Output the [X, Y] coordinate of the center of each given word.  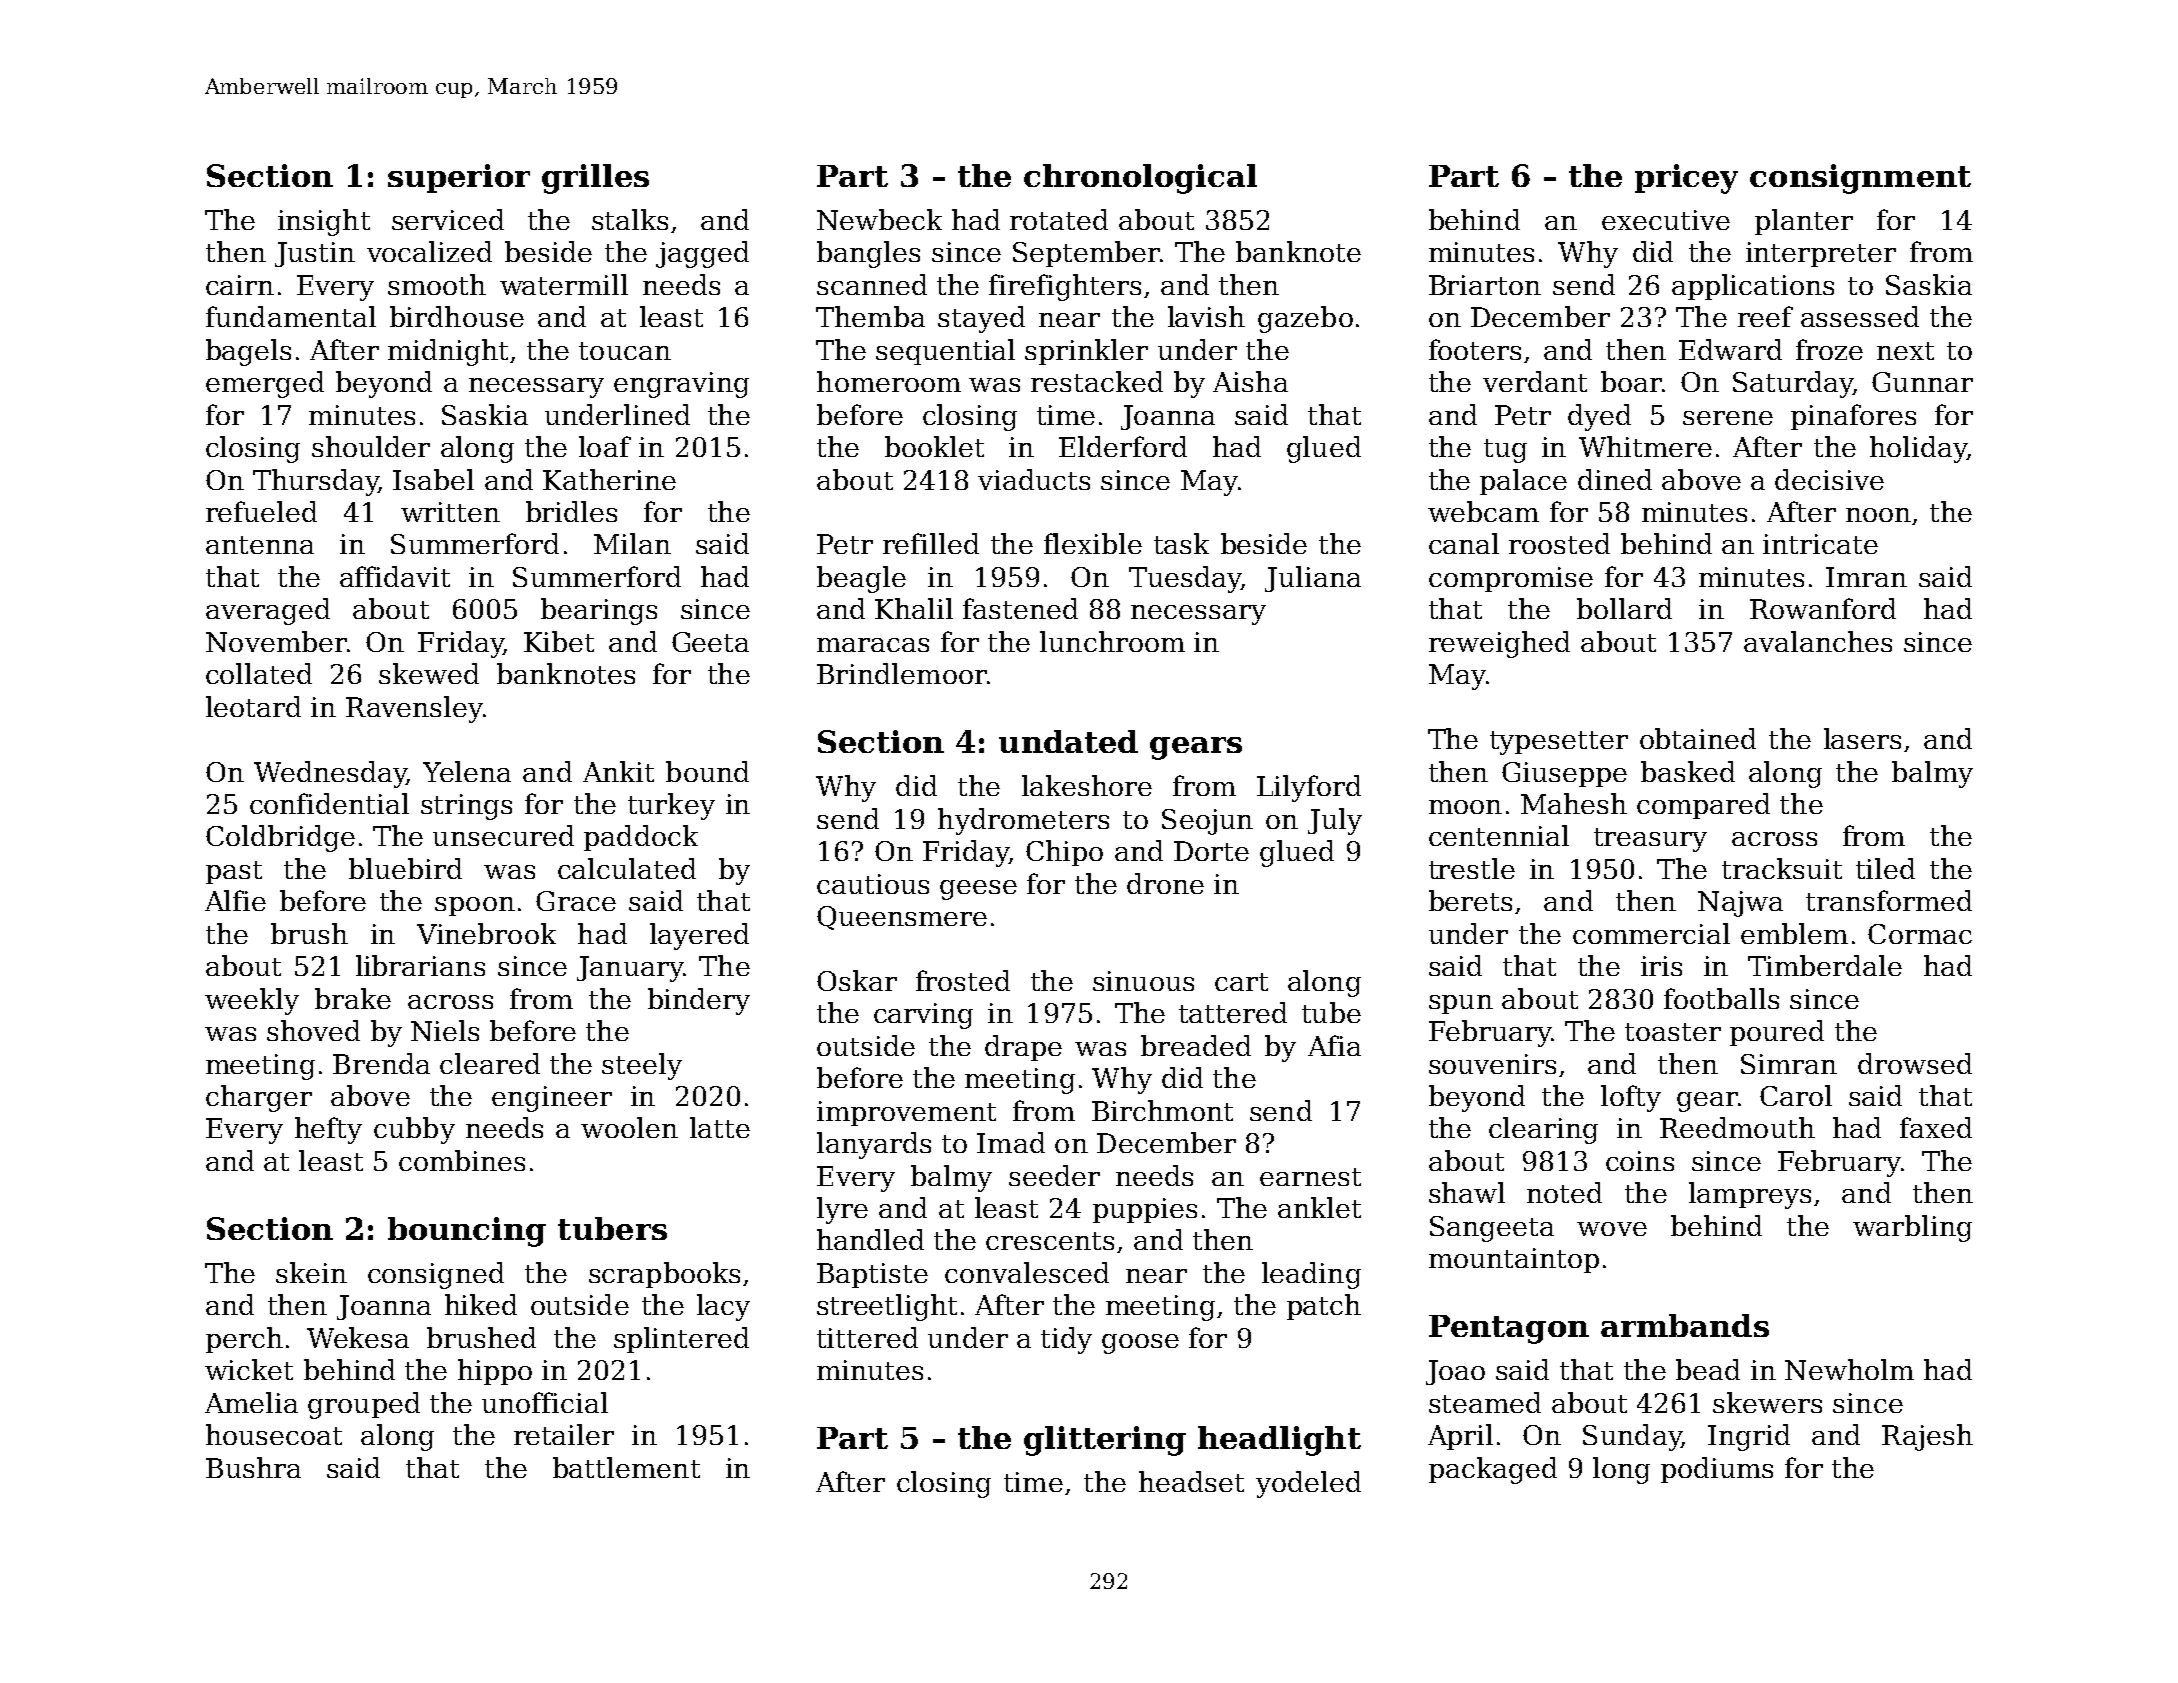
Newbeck [879, 219]
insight [324, 222]
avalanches [1818, 641]
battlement [626, 1467]
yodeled [1308, 1484]
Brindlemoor [901, 673]
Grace [576, 901]
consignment [1860, 179]
